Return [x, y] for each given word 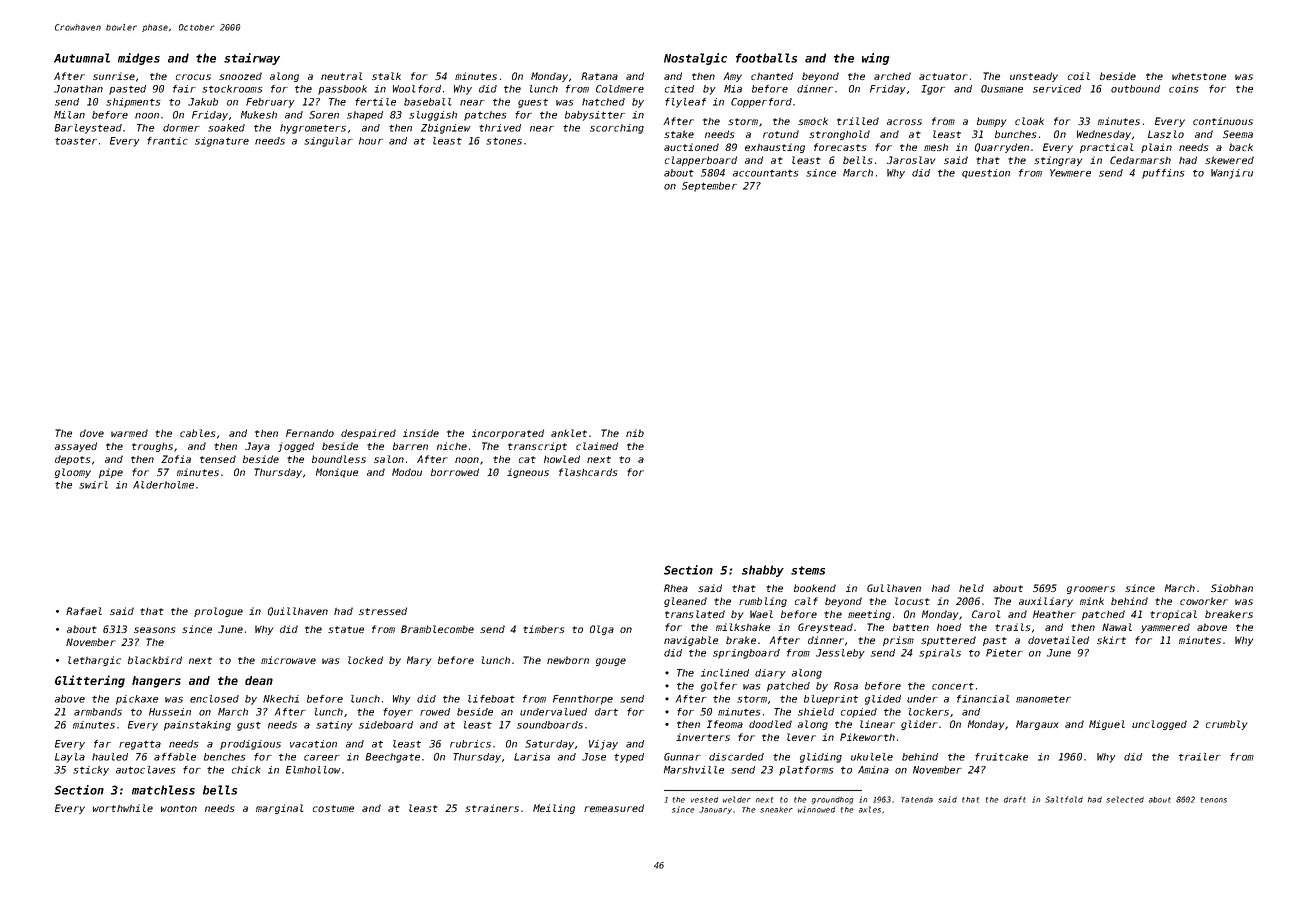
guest [533, 103]
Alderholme [163, 485]
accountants [766, 173]
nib [635, 433]
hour [371, 141]
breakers [1229, 614]
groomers [1091, 590]
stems [808, 570]
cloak [1029, 121]
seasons [154, 630]
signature [222, 142]
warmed [129, 433]
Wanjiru [1232, 174]
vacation [313, 744]
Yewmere [1070, 173]
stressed [383, 611]
